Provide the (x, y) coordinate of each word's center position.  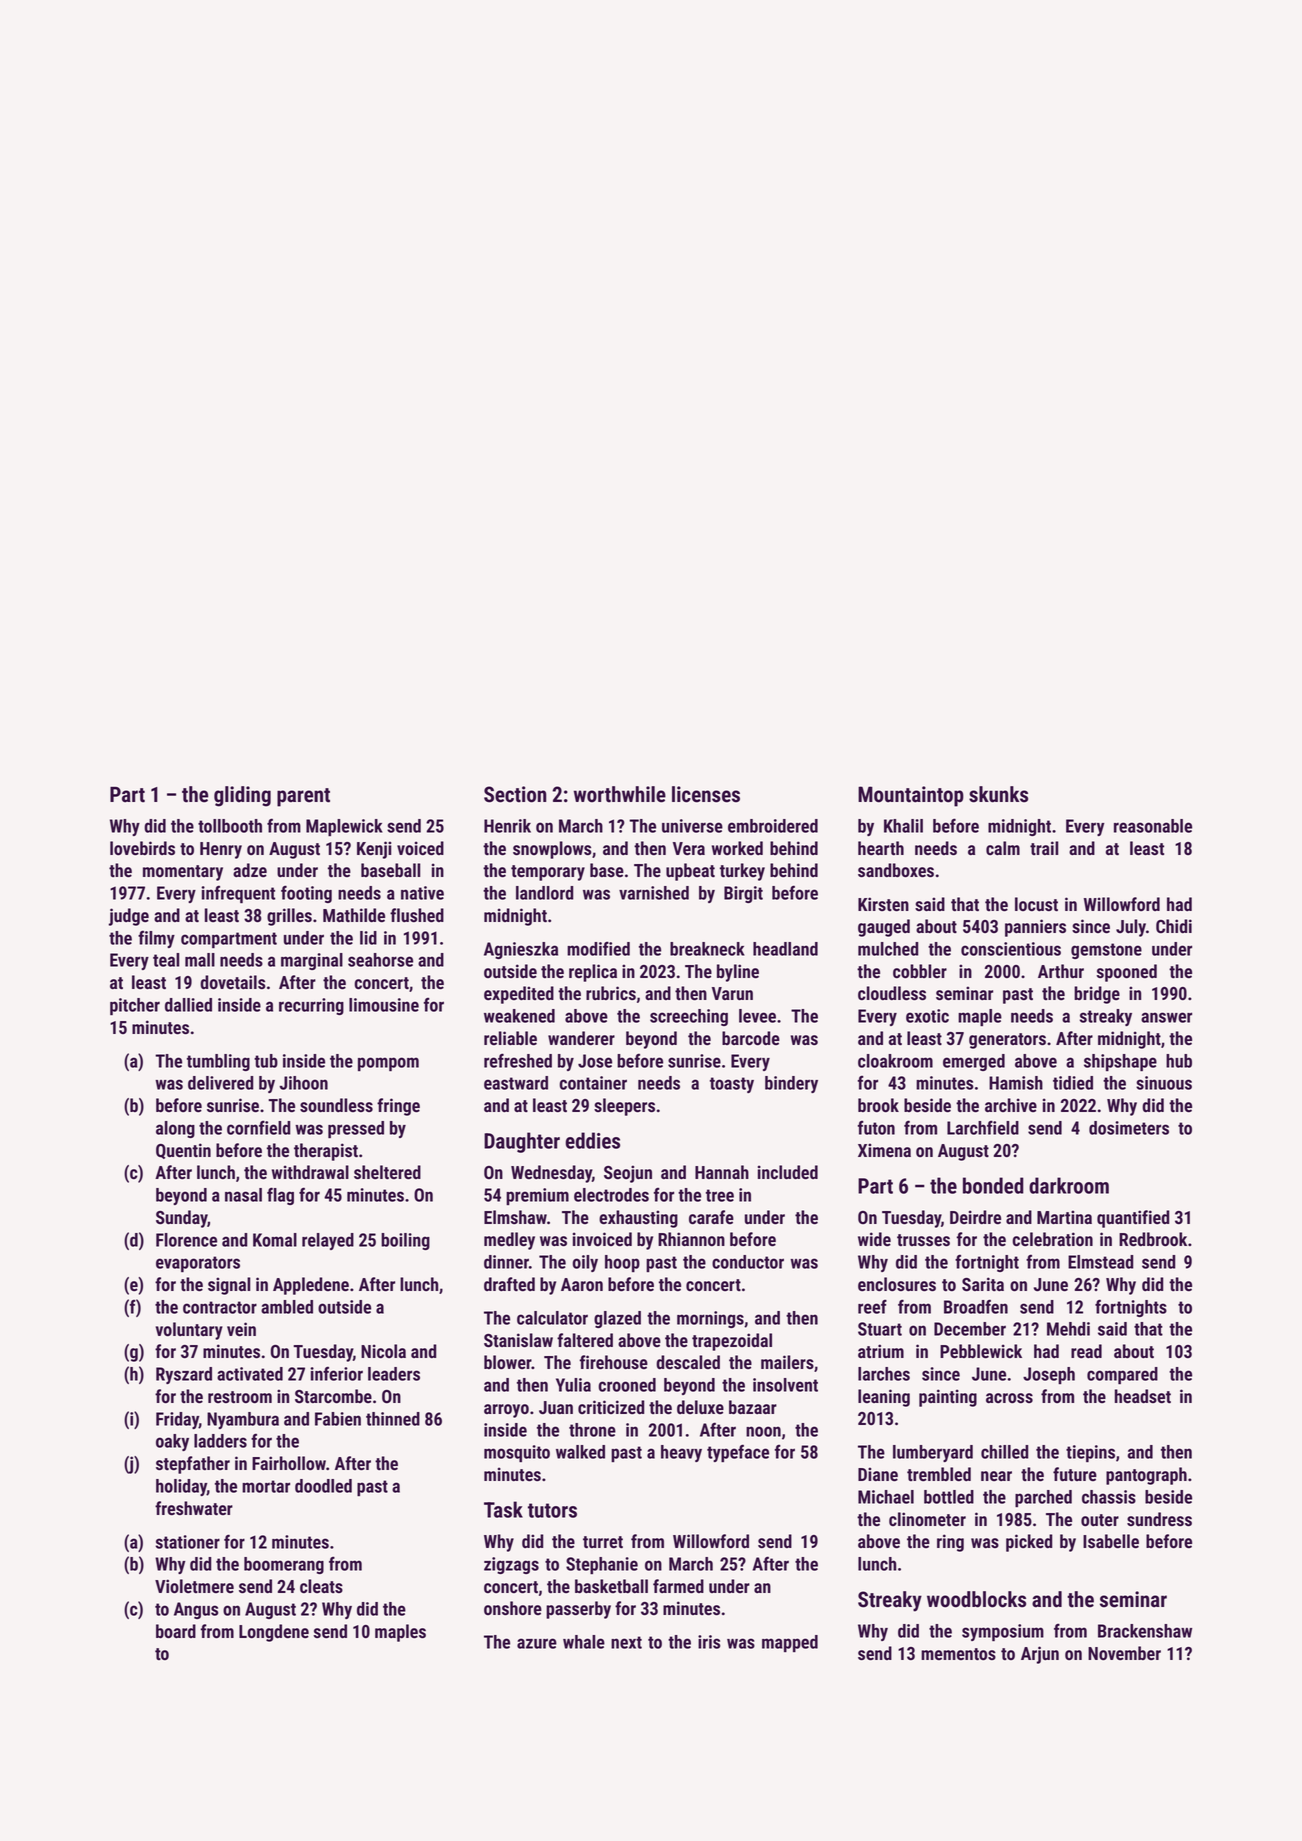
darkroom (1069, 1185)
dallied (188, 1005)
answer (1166, 1017)
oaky (172, 1442)
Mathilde (354, 915)
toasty (732, 1085)
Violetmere (194, 1586)
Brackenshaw (1145, 1631)
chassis (1109, 1497)
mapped (790, 1643)
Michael (886, 1497)
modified (598, 948)
